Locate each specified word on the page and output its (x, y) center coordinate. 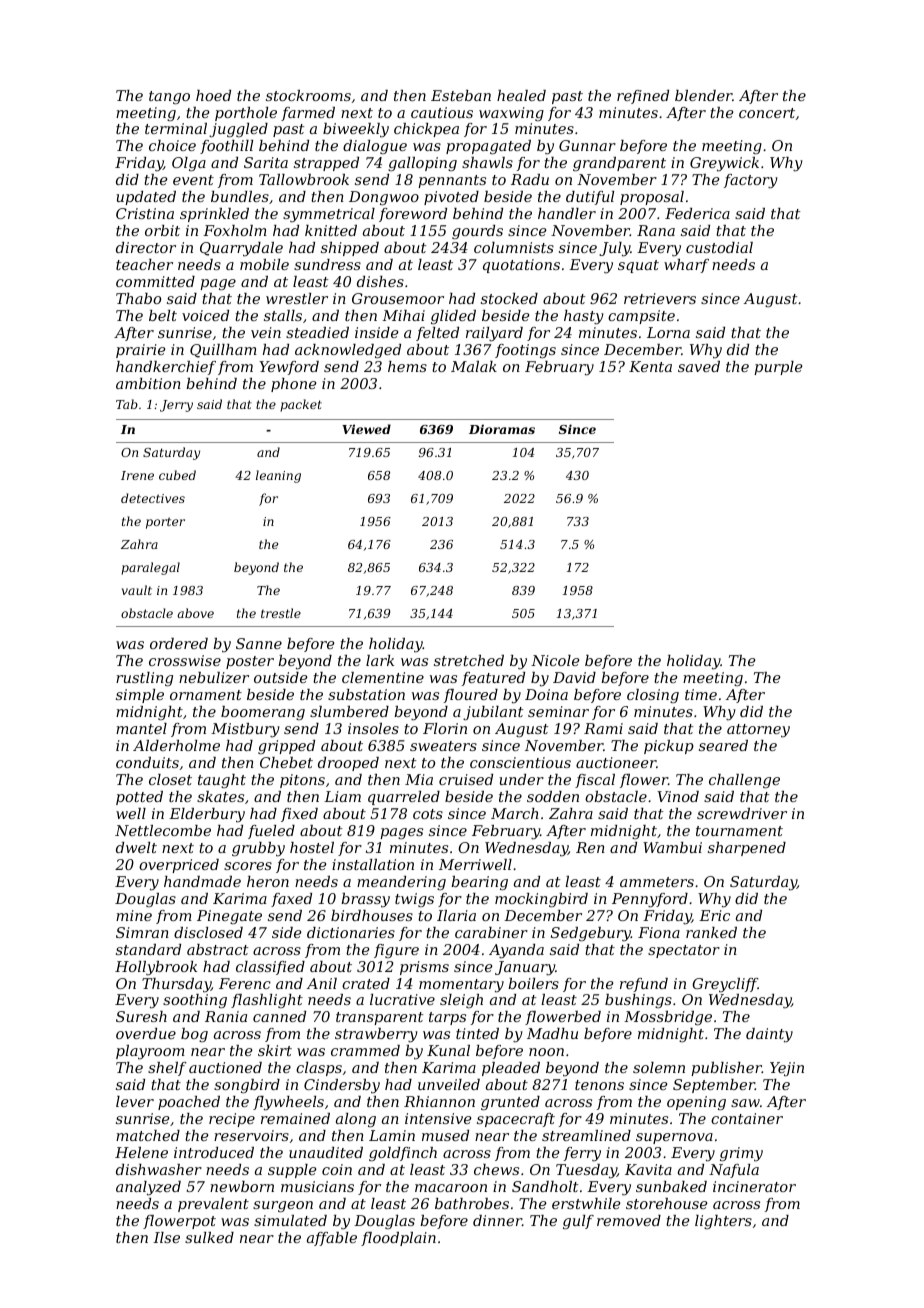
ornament (206, 695)
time (701, 694)
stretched (469, 660)
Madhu (552, 1033)
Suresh (141, 1016)
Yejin (787, 1069)
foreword (413, 215)
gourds (477, 232)
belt (163, 315)
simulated (290, 1220)
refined (643, 97)
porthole (246, 114)
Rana (656, 230)
